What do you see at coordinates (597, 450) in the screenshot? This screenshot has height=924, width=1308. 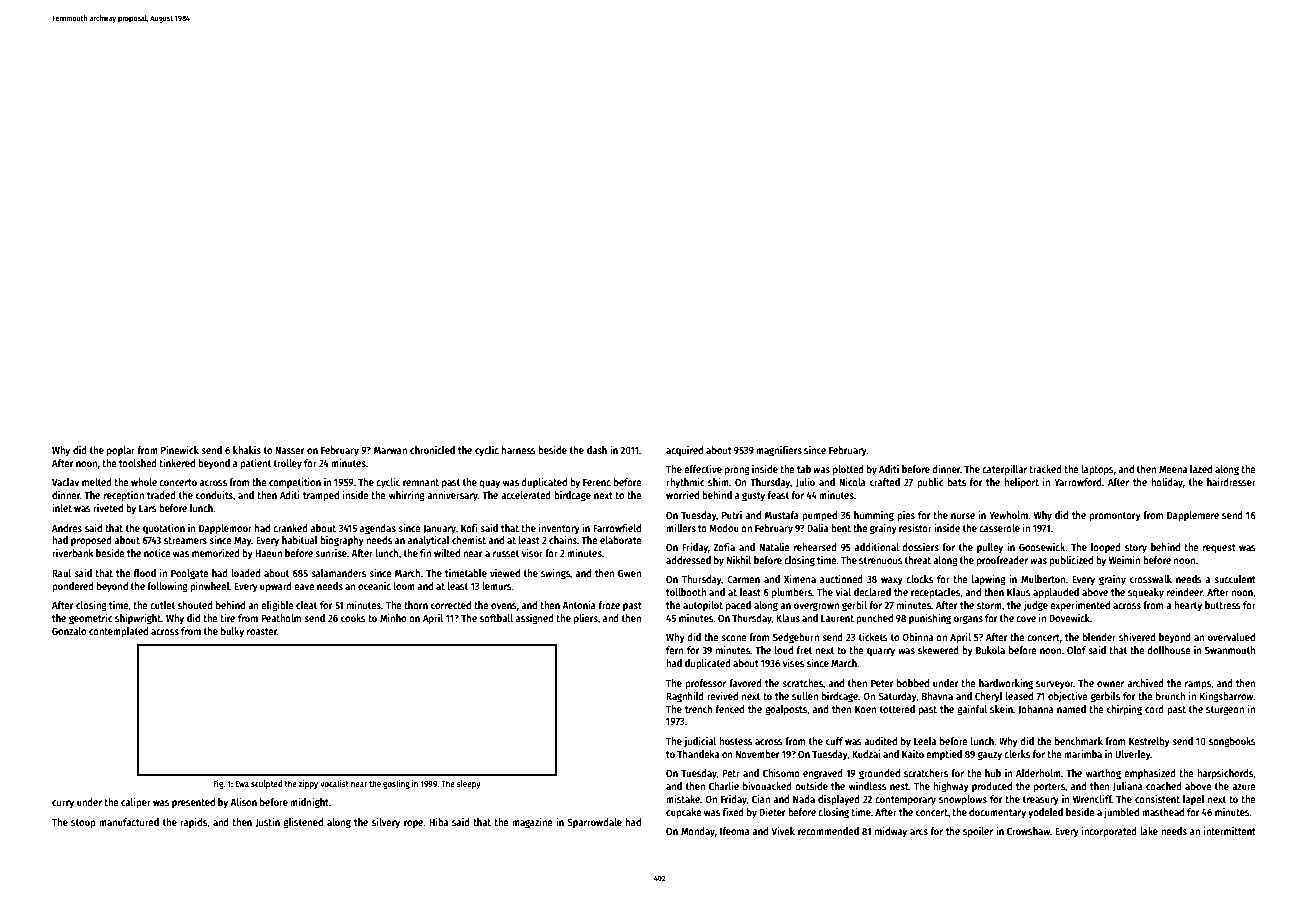 I see `dash` at bounding box center [597, 450].
